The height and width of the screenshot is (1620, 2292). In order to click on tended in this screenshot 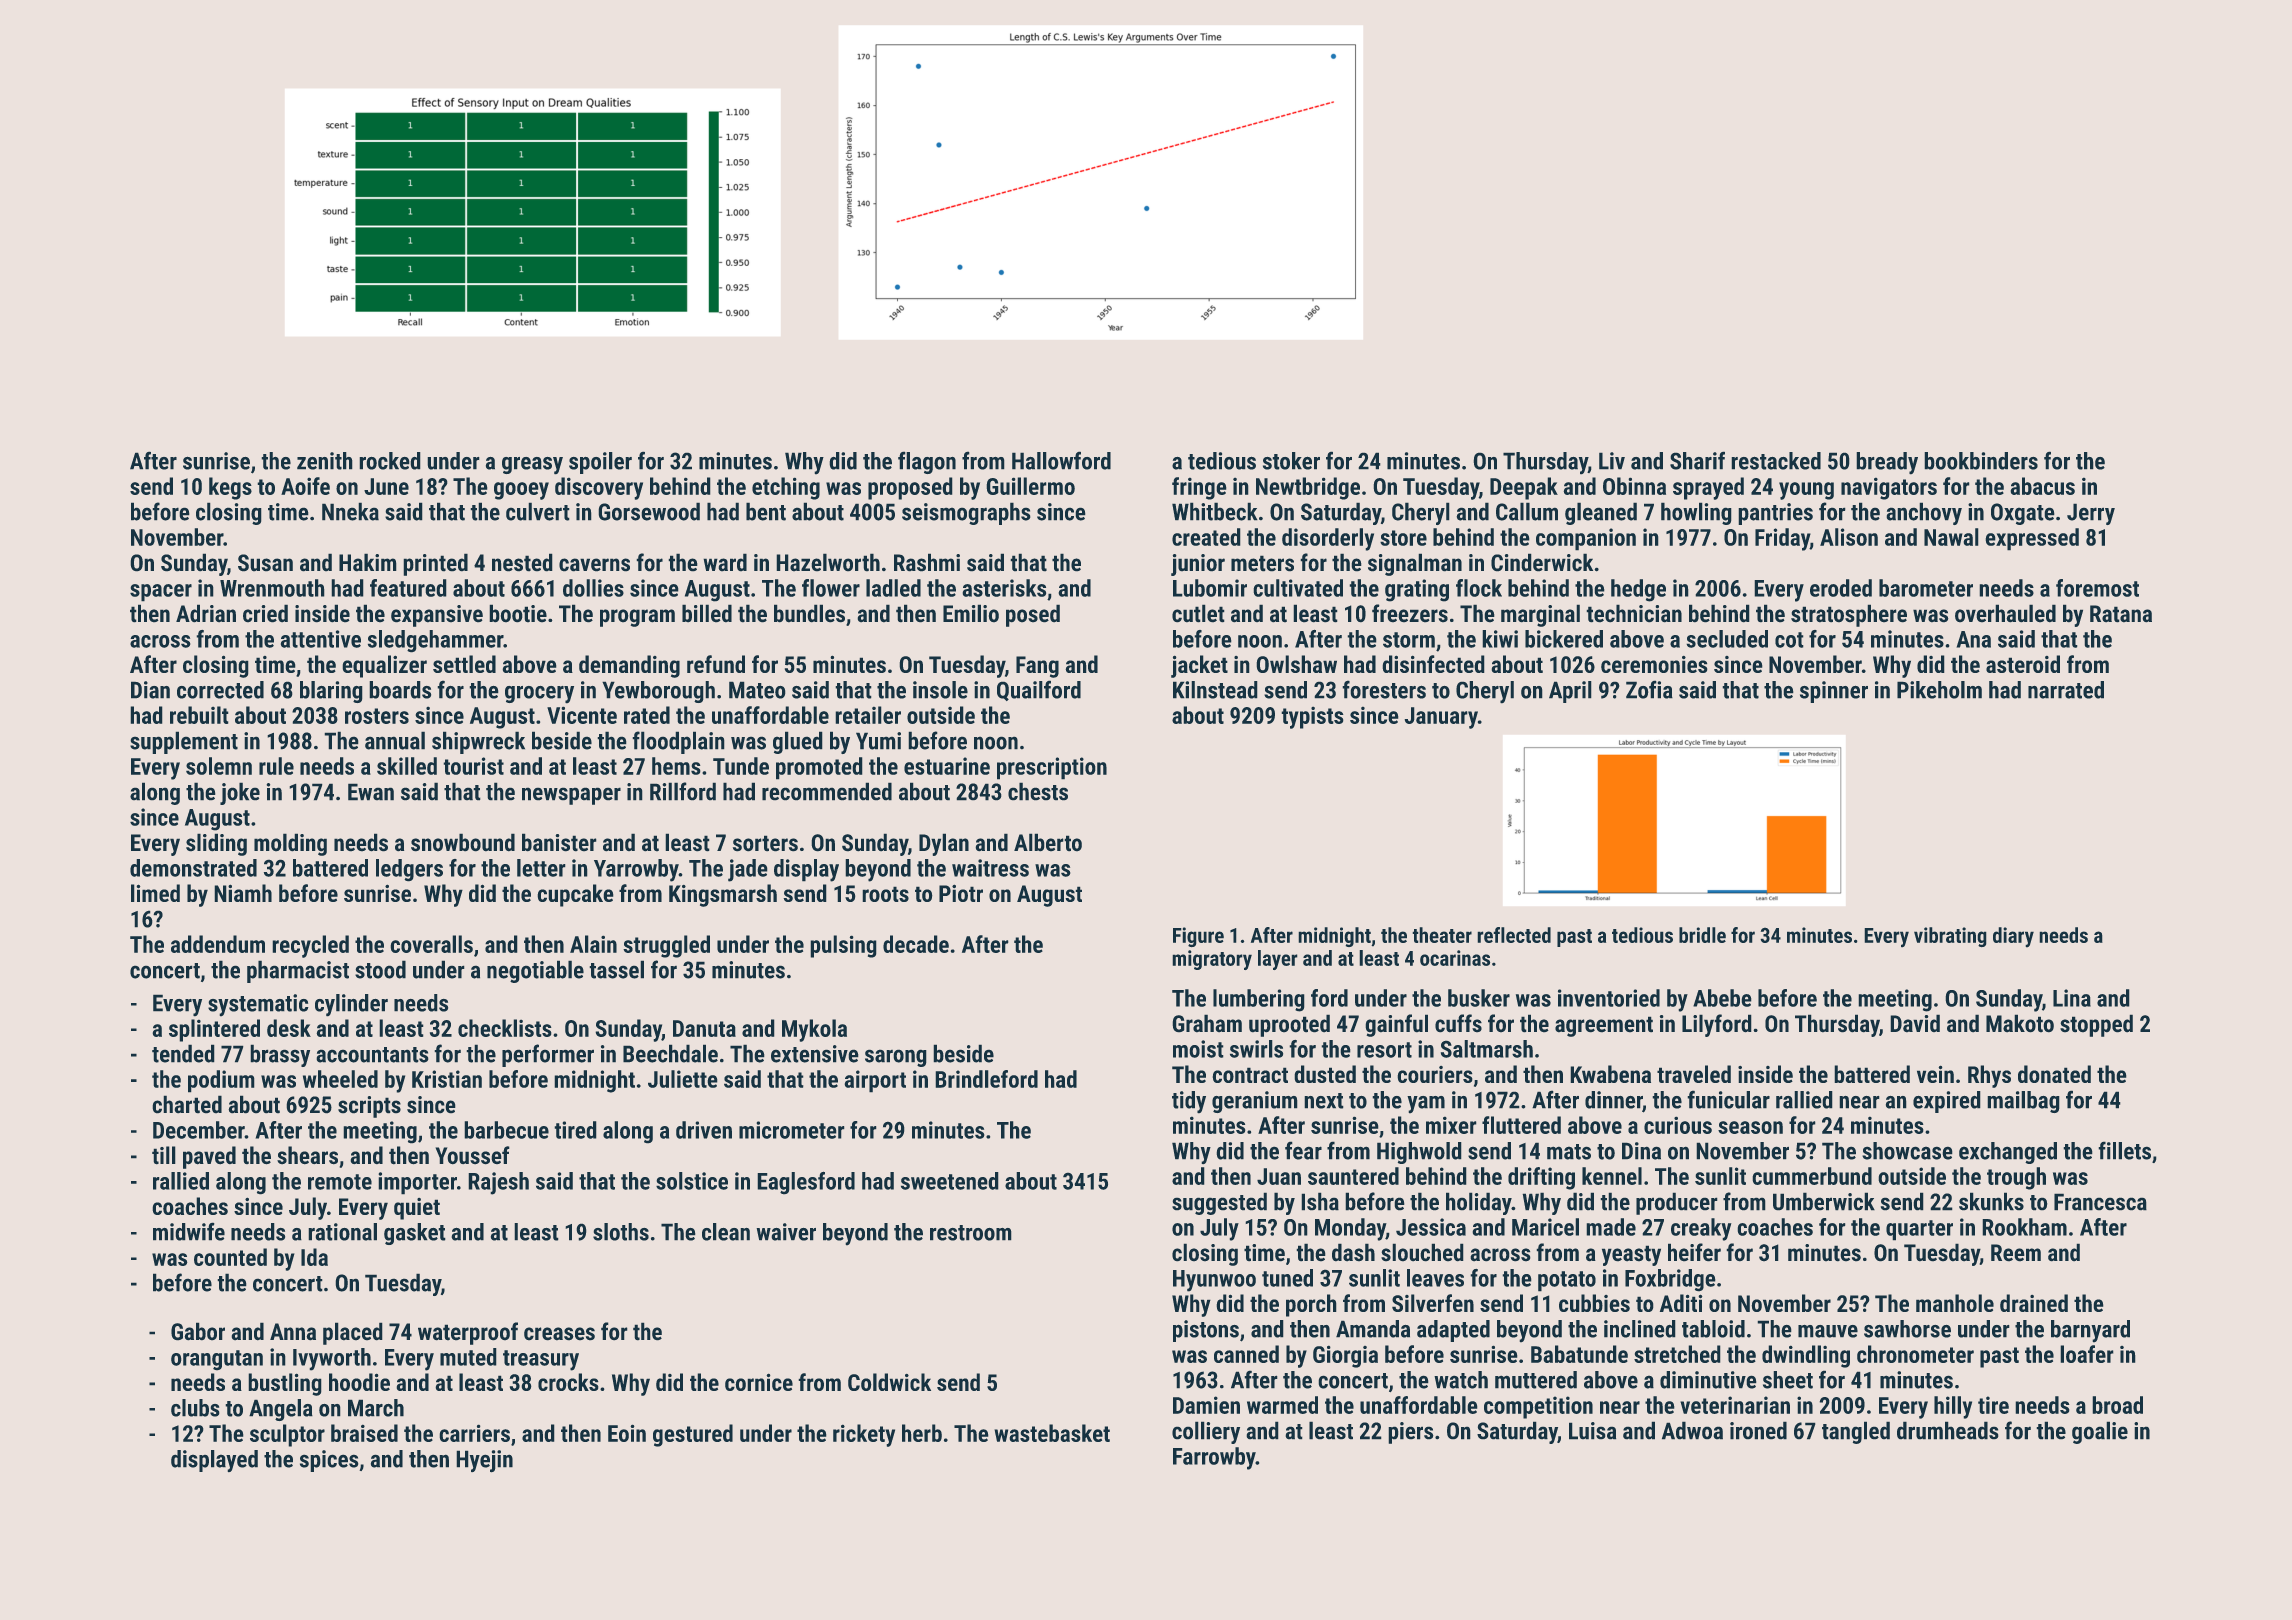, I will do `click(183, 1053)`.
